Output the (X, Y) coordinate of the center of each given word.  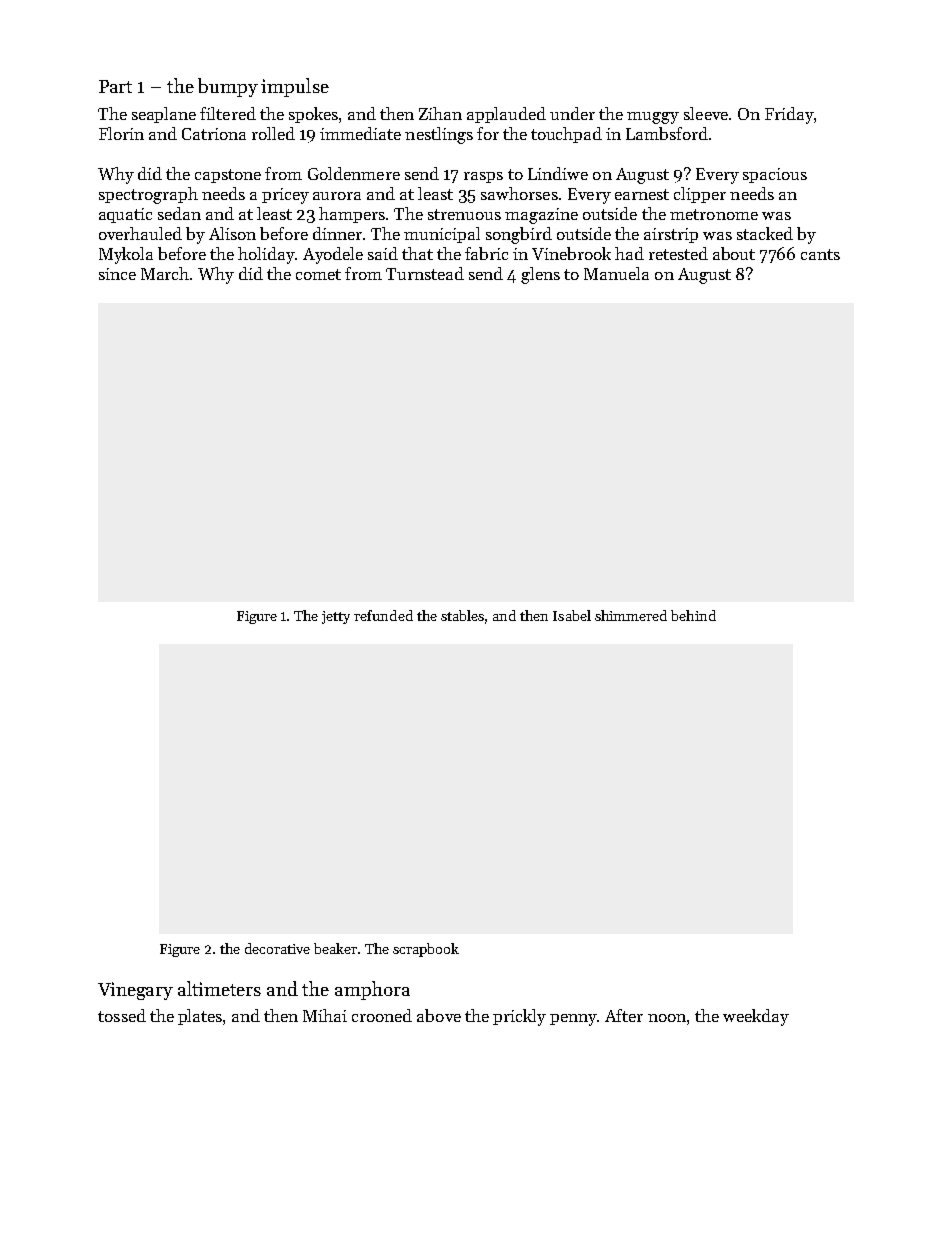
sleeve (706, 113)
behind (693, 615)
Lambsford (667, 133)
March (165, 273)
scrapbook (426, 950)
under (572, 113)
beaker (335, 948)
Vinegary (135, 991)
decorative (277, 948)
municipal (442, 235)
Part (115, 86)
